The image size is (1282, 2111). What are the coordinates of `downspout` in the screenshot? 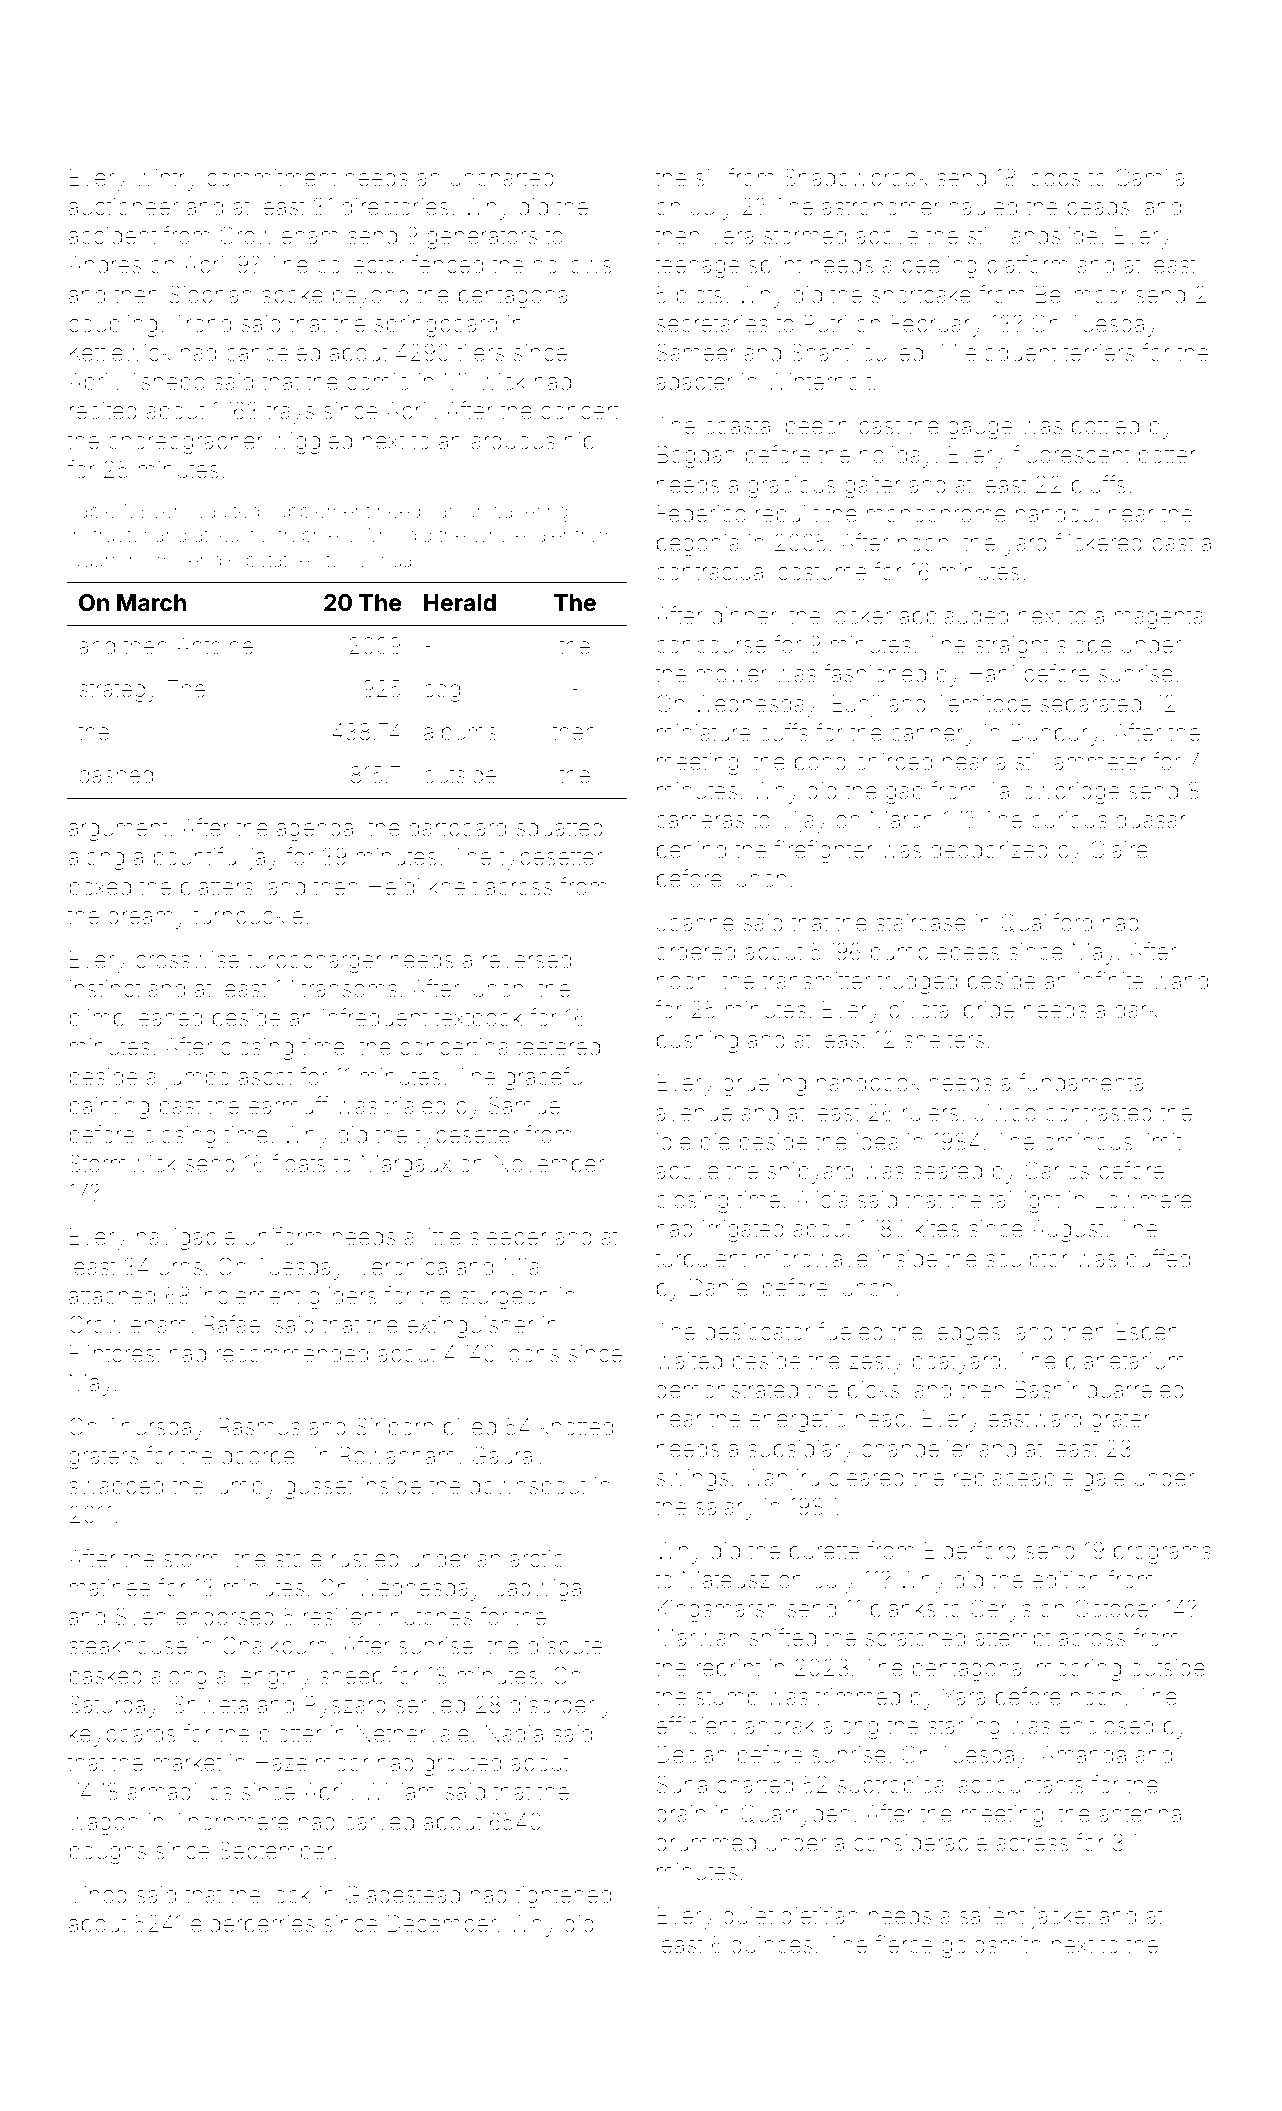 It's located at (528, 1488).
